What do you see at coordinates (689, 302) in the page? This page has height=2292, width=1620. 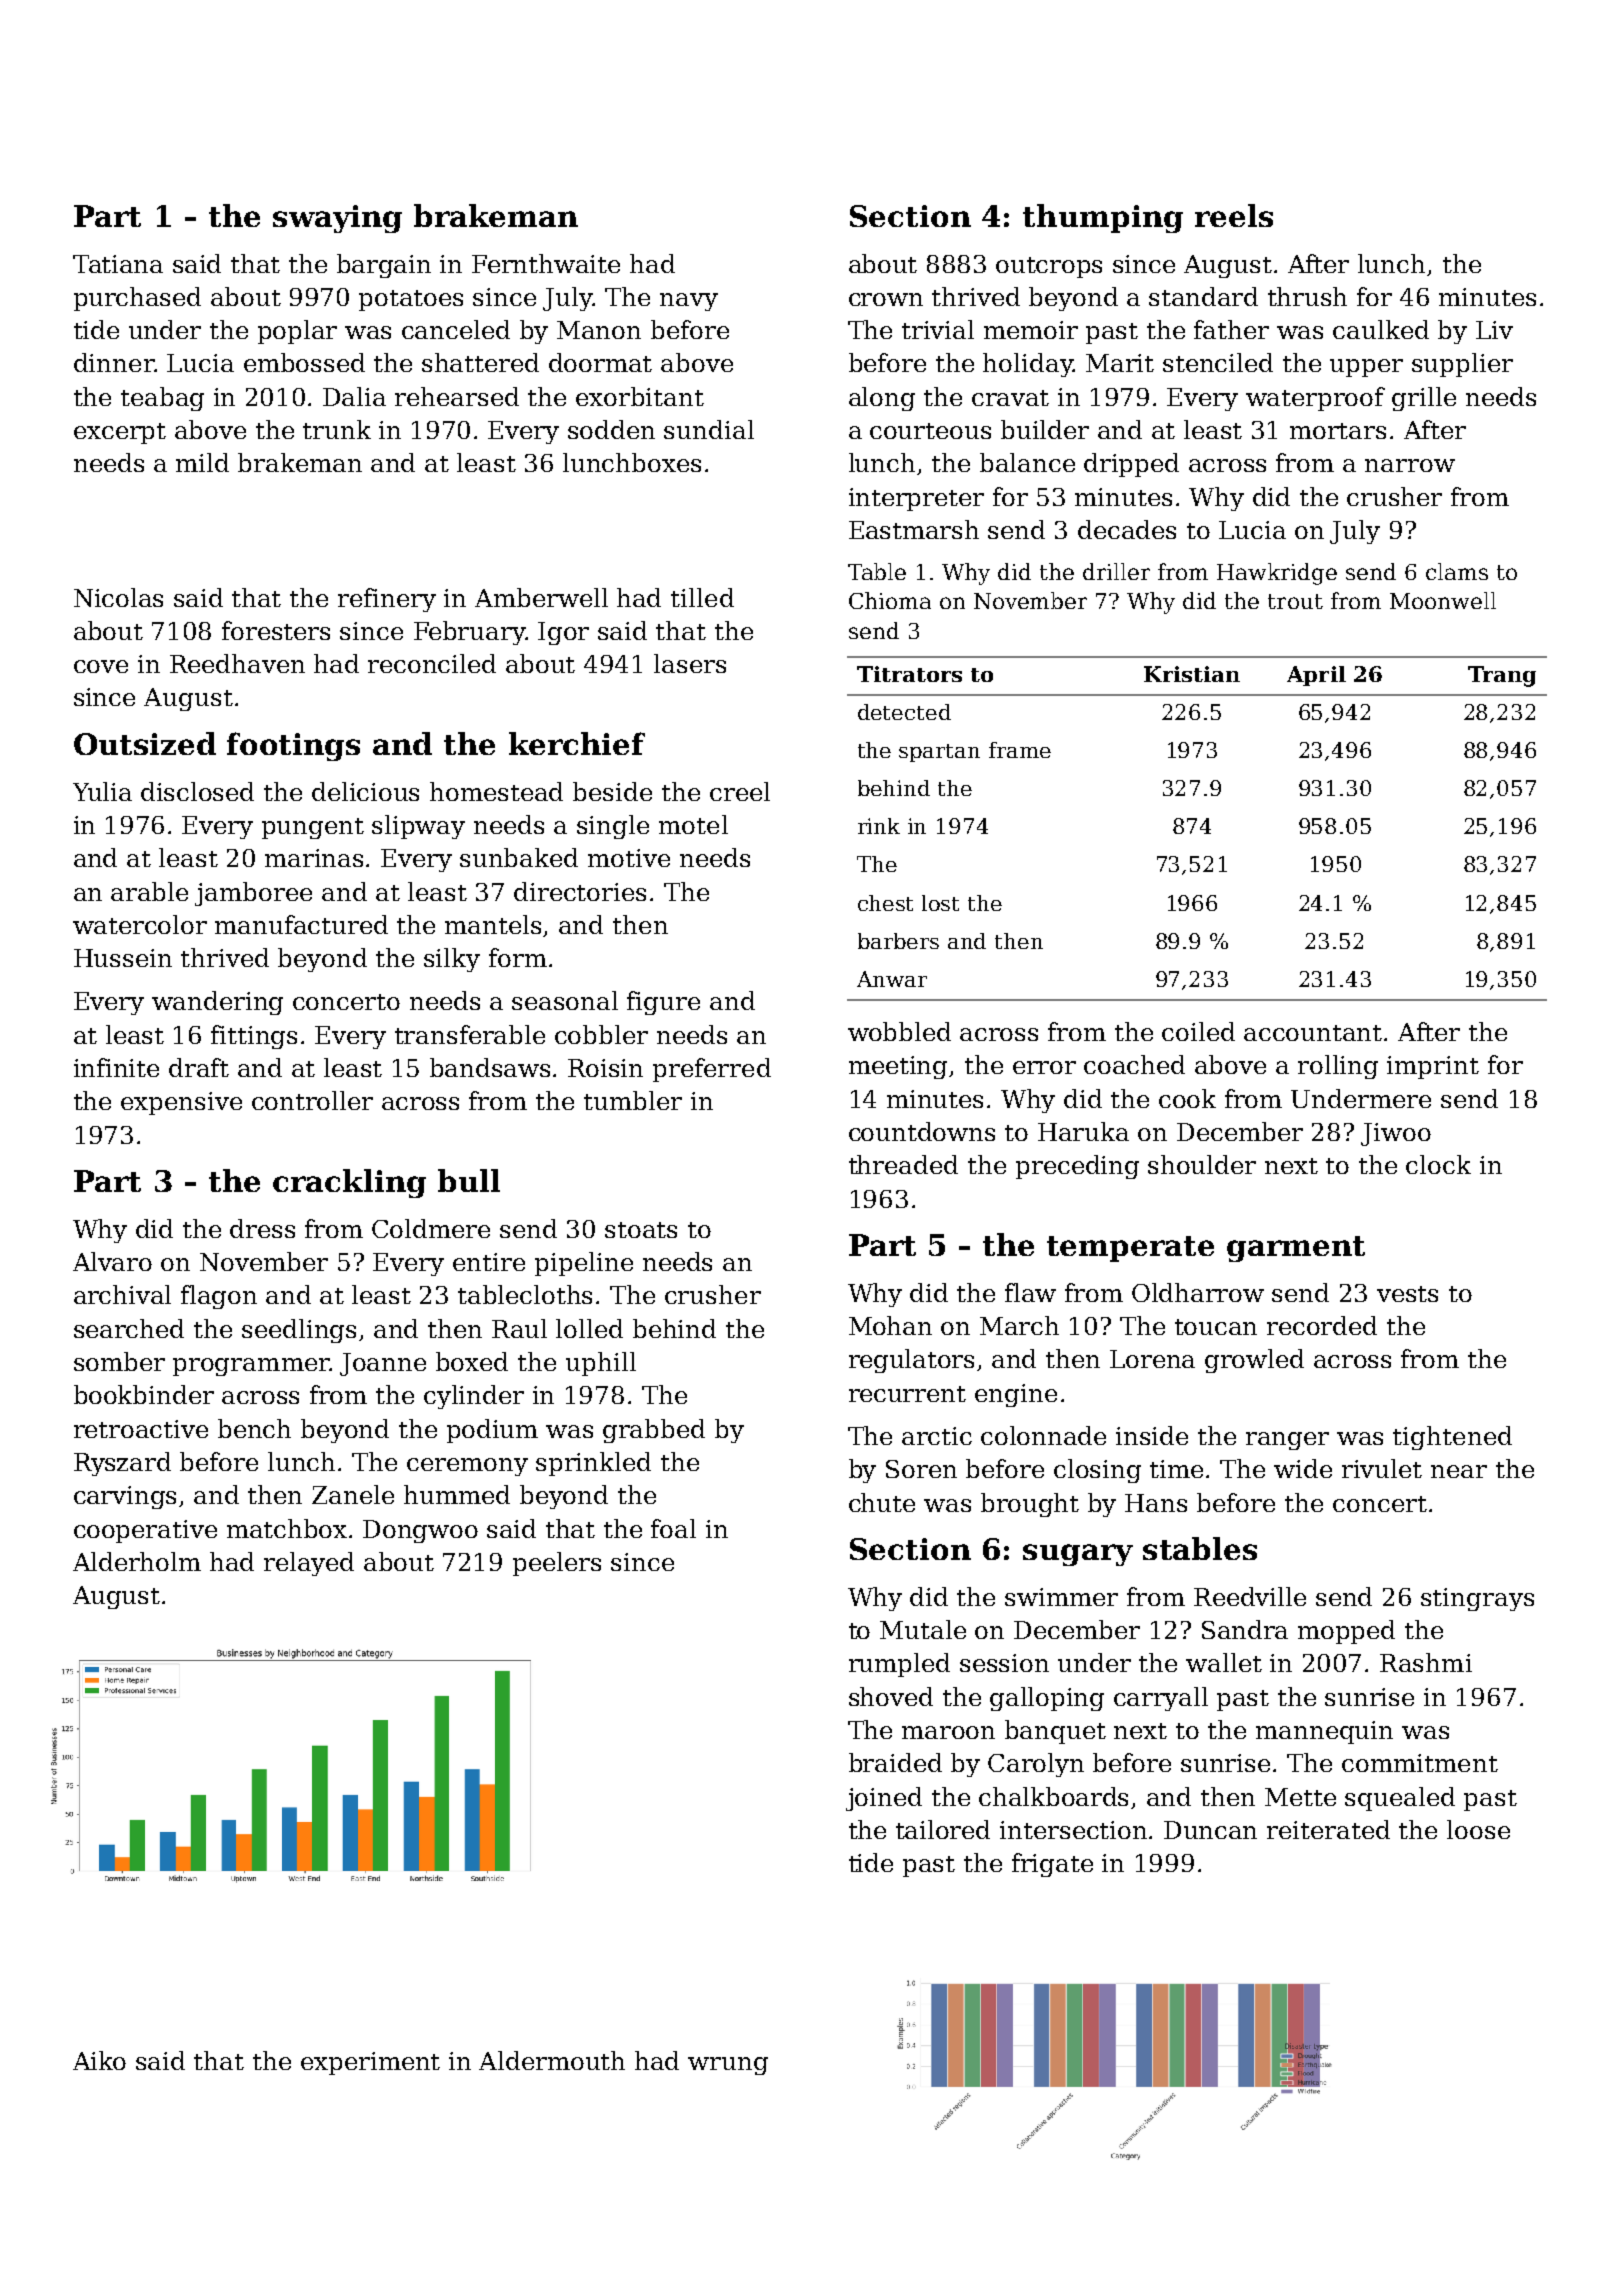 I see `navy` at bounding box center [689, 302].
